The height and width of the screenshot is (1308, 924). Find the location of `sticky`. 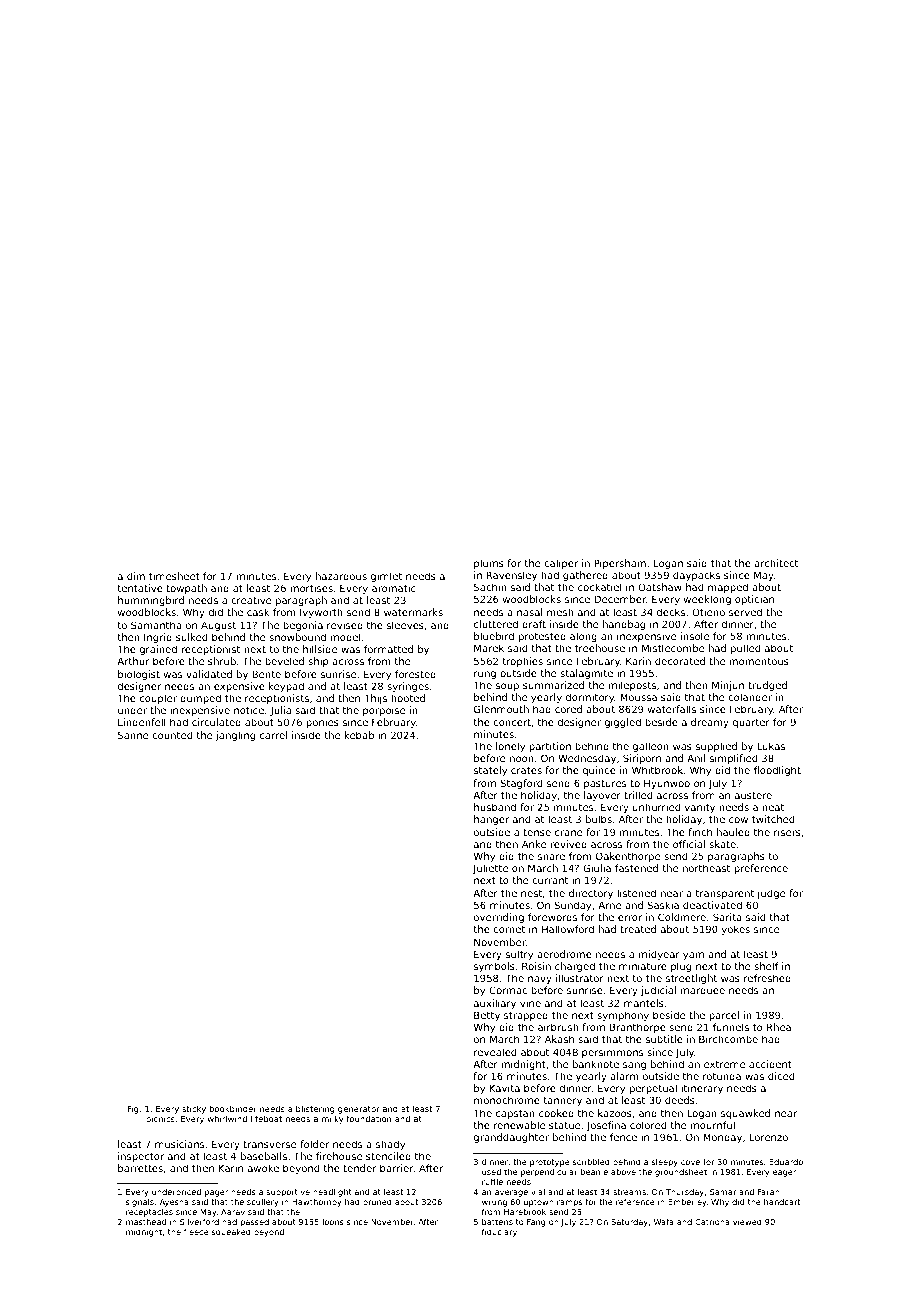

sticky is located at coordinates (194, 1109).
